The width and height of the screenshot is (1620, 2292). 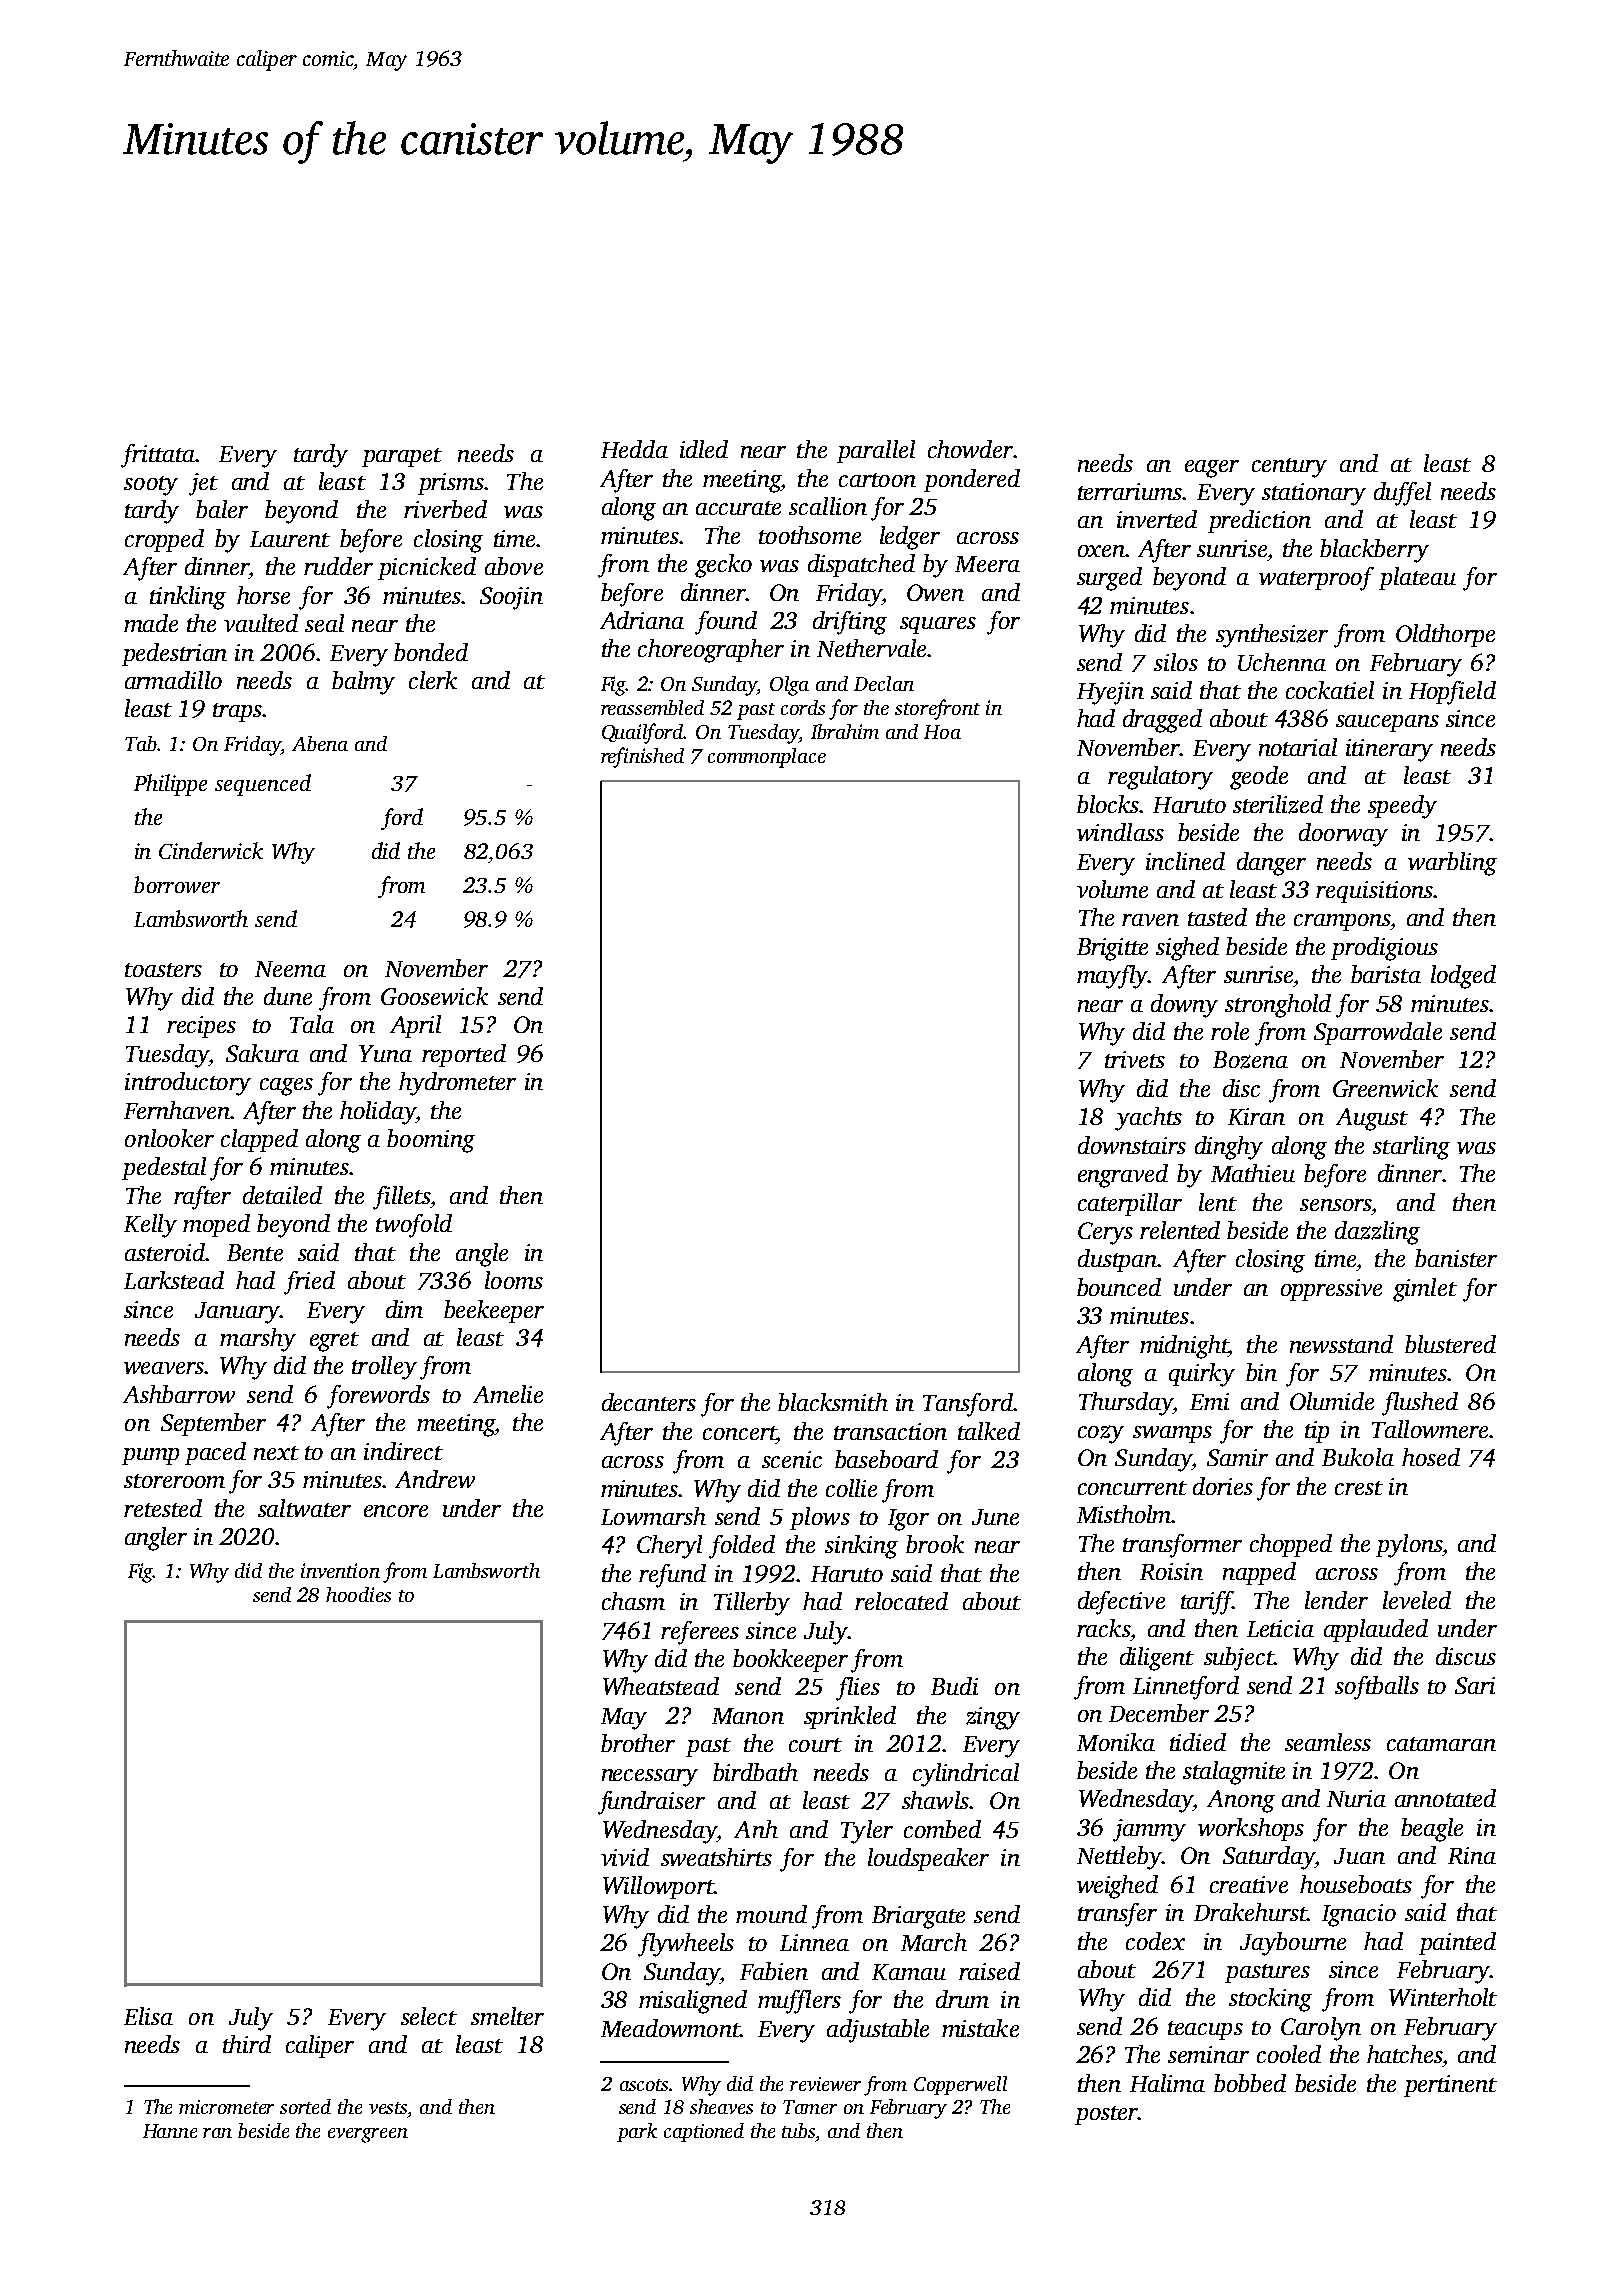 What do you see at coordinates (1171, 1571) in the screenshot?
I see `Roisin` at bounding box center [1171, 1571].
